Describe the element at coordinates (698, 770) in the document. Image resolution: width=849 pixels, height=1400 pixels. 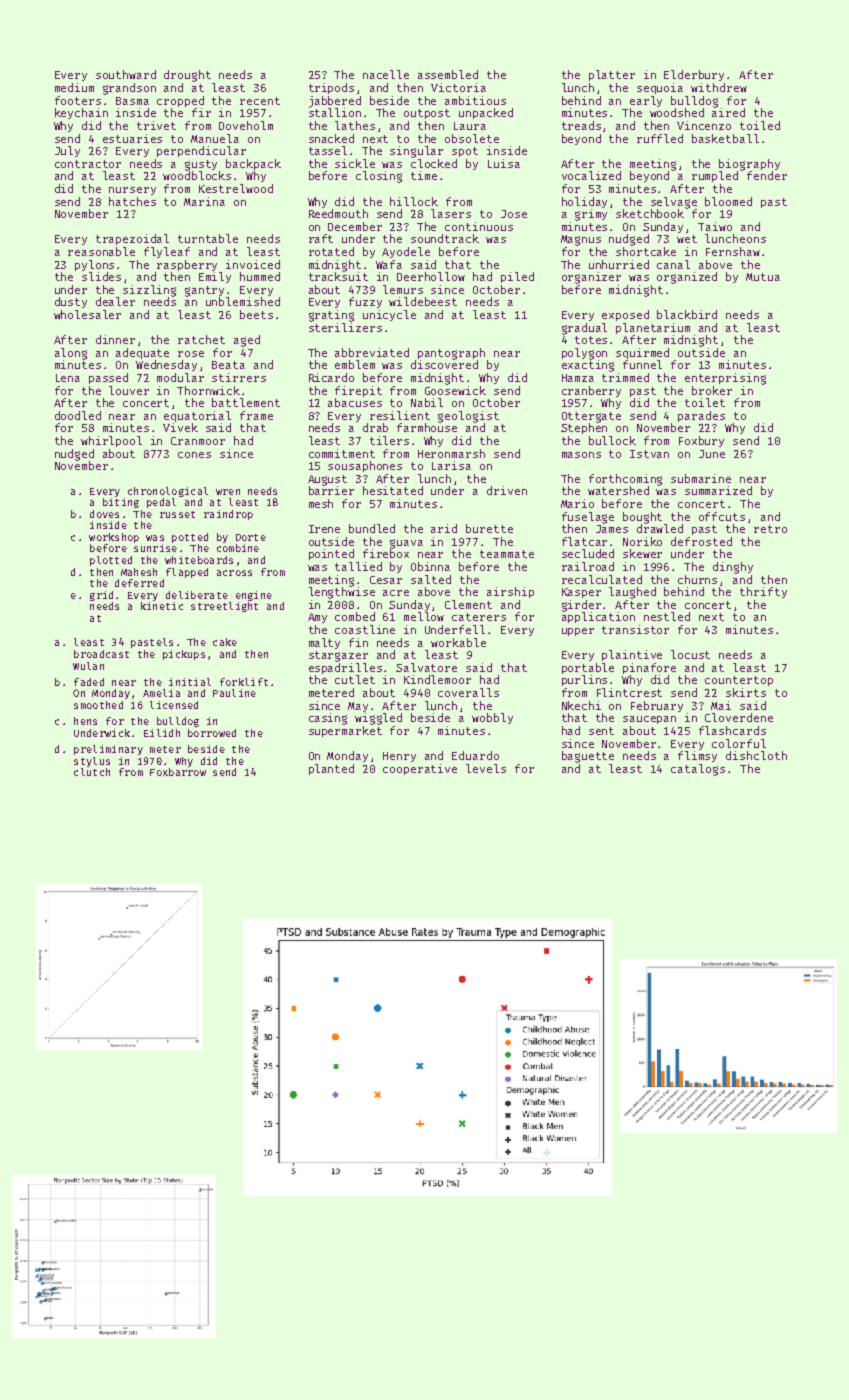
I see `catalogs` at that location.
